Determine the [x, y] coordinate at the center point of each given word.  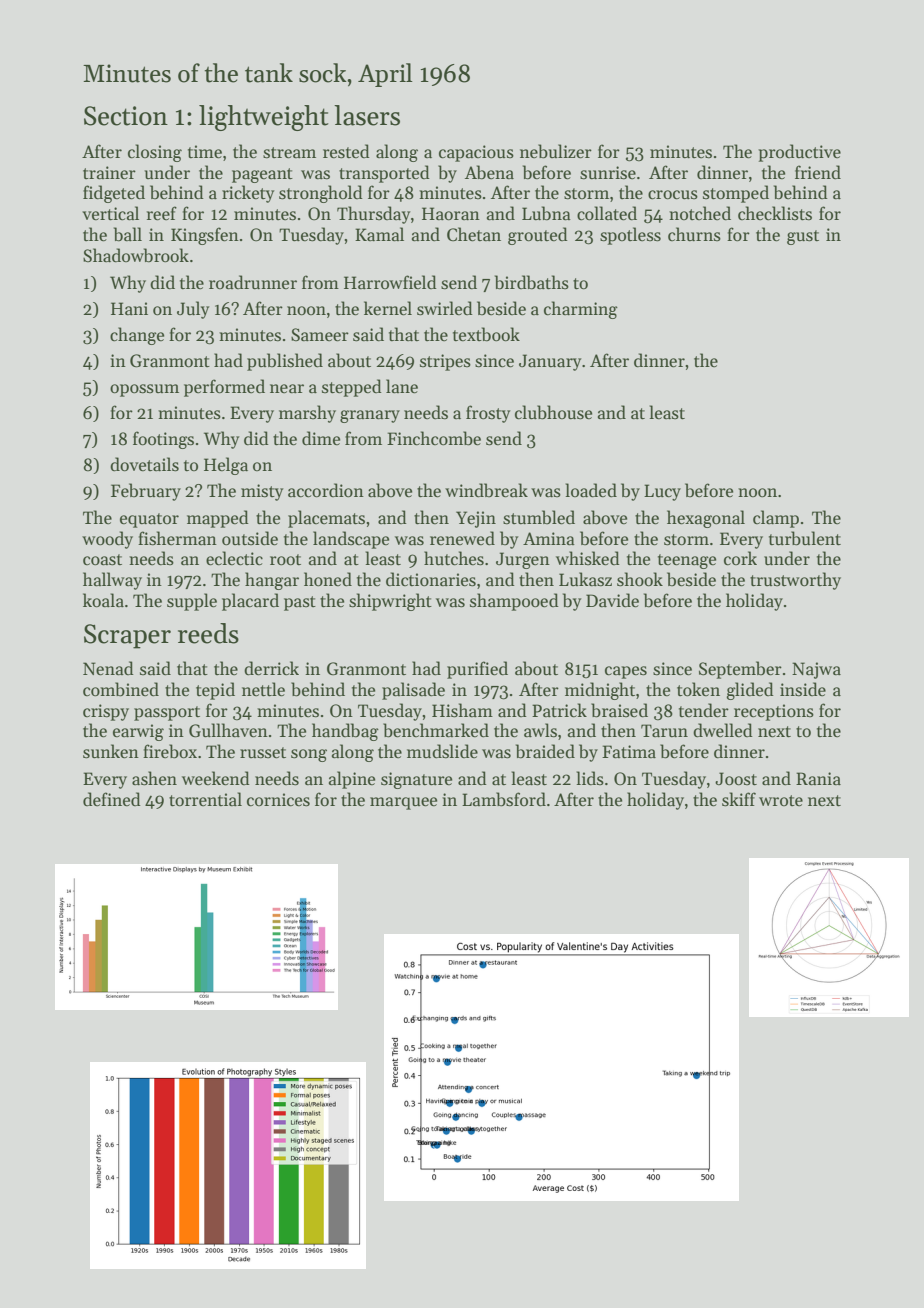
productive [799, 153]
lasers [367, 115]
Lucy [662, 492]
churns [694, 234]
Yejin [476, 519]
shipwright [390, 602]
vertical [110, 213]
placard [250, 602]
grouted [538, 236]
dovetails [144, 464]
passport [167, 713]
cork [740, 558]
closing [155, 153]
